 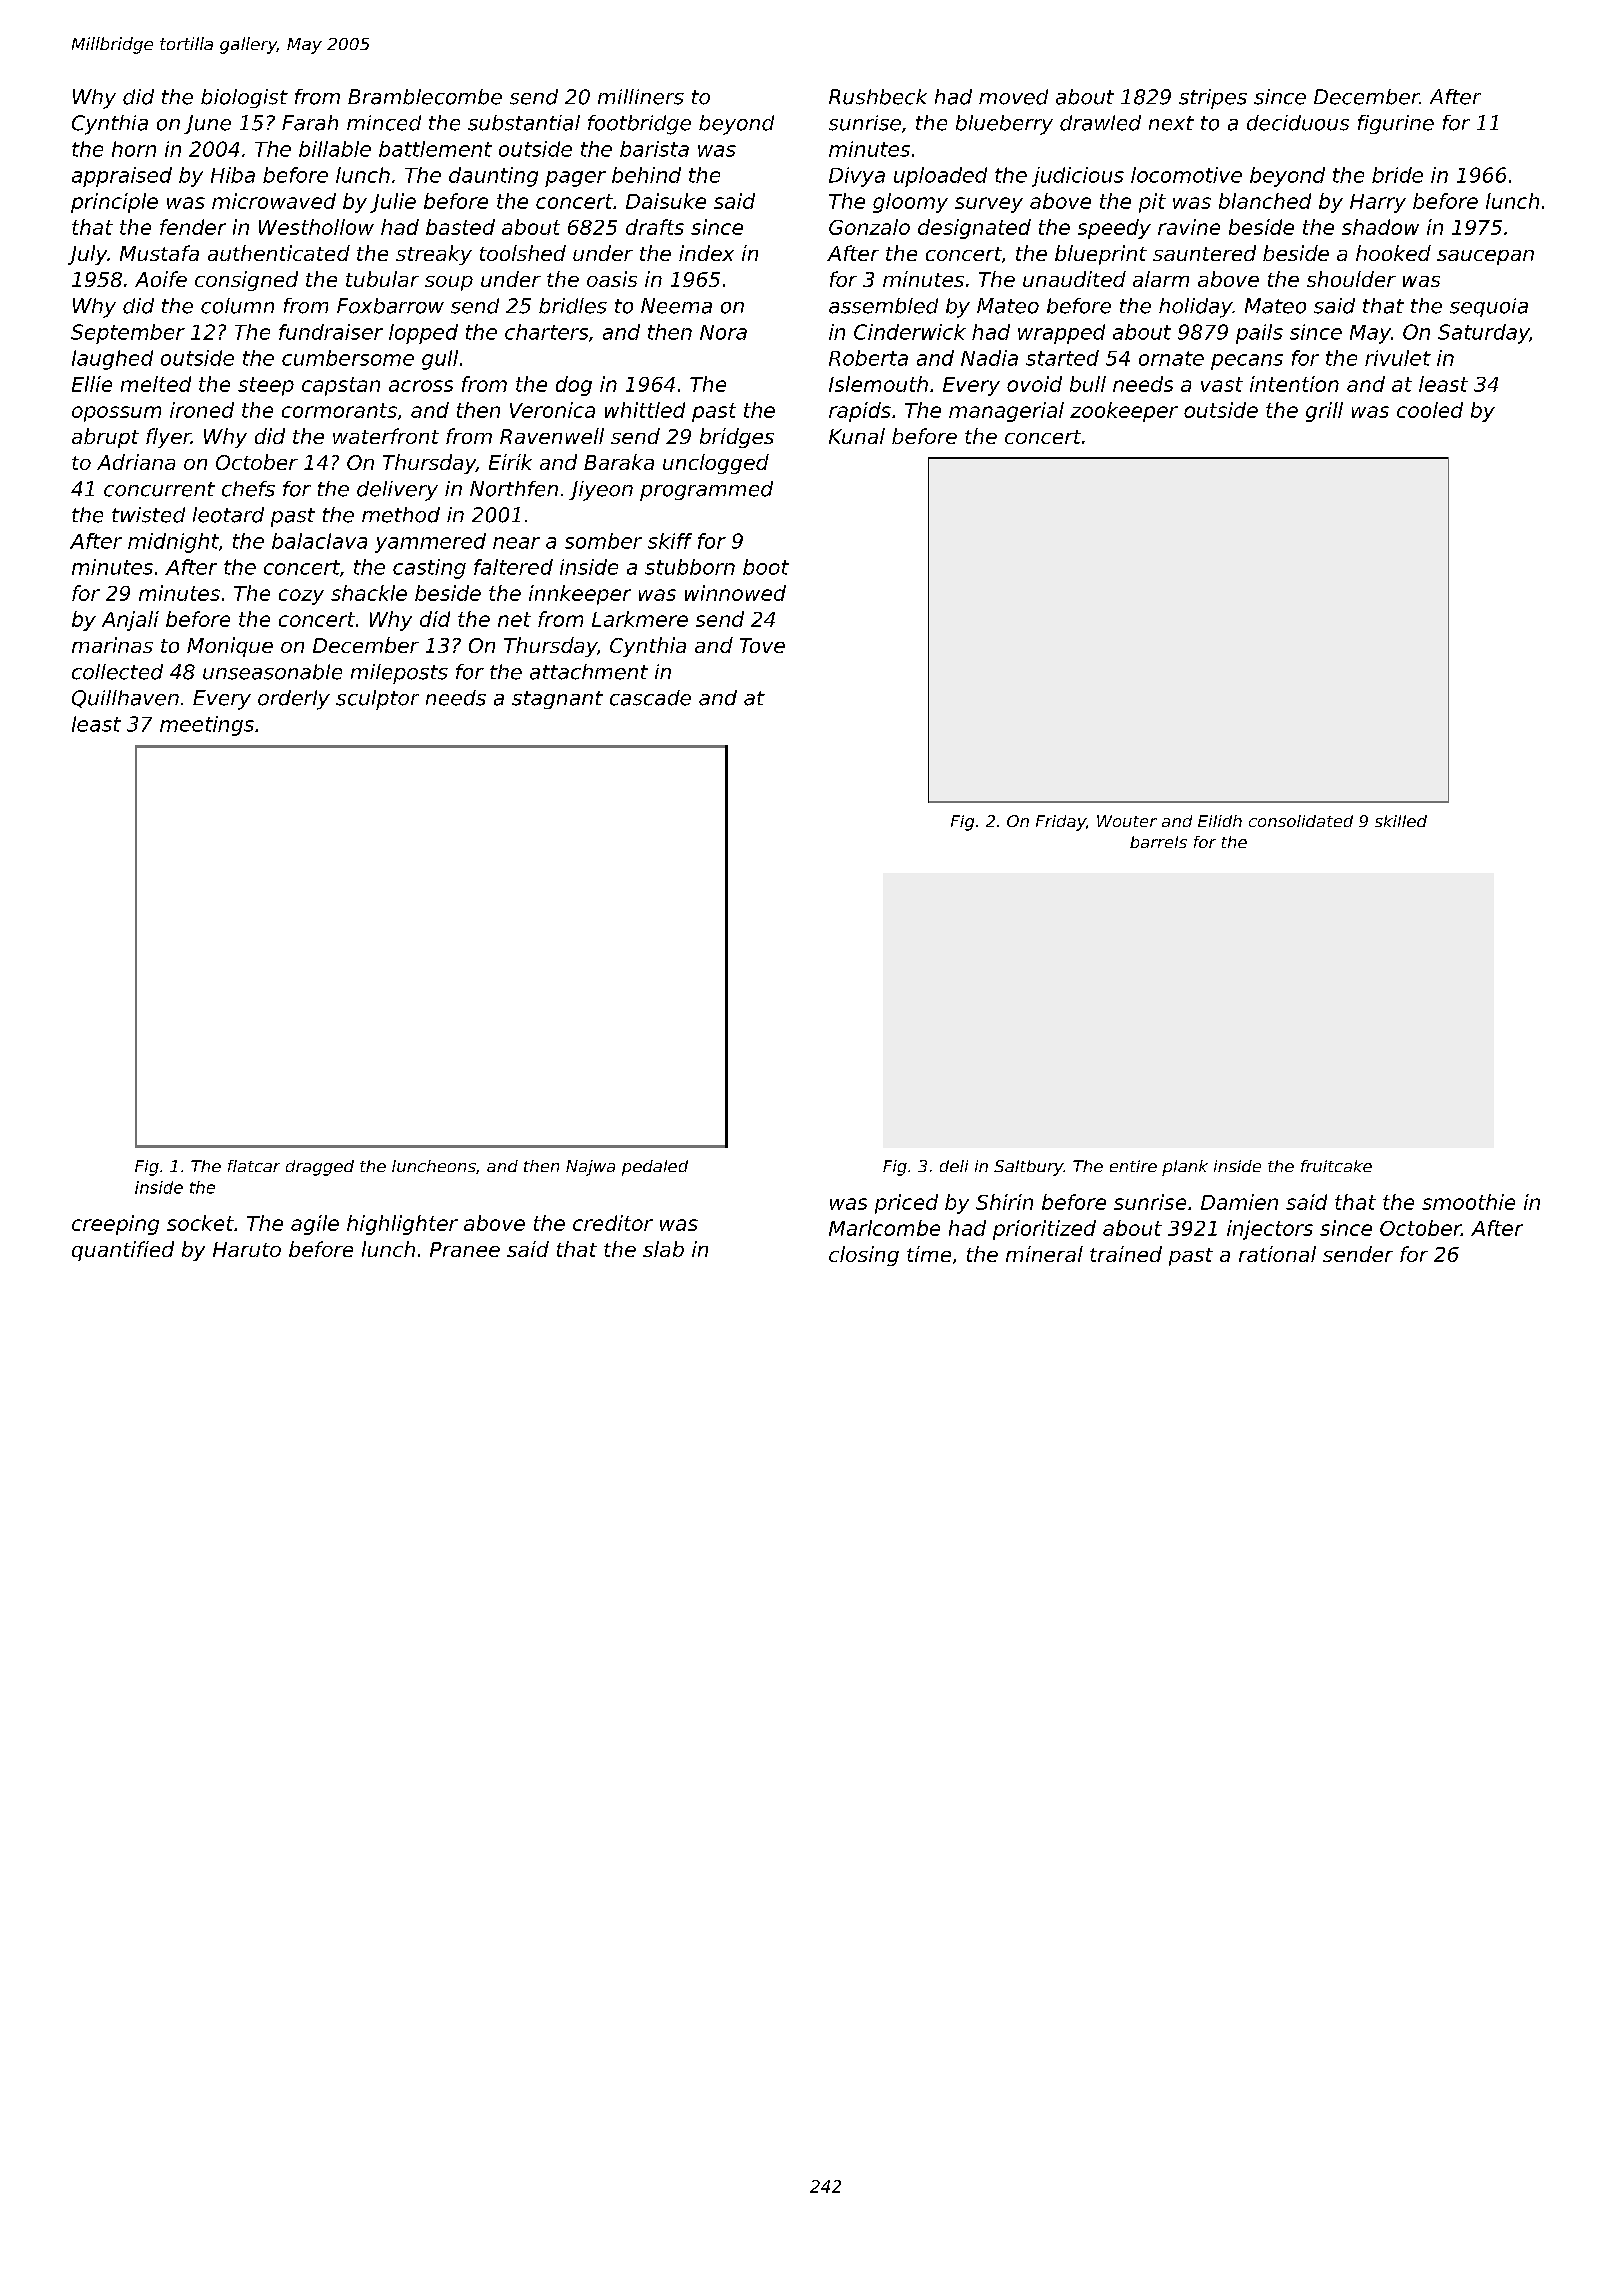 I want to click on grill, so click(x=1324, y=412).
